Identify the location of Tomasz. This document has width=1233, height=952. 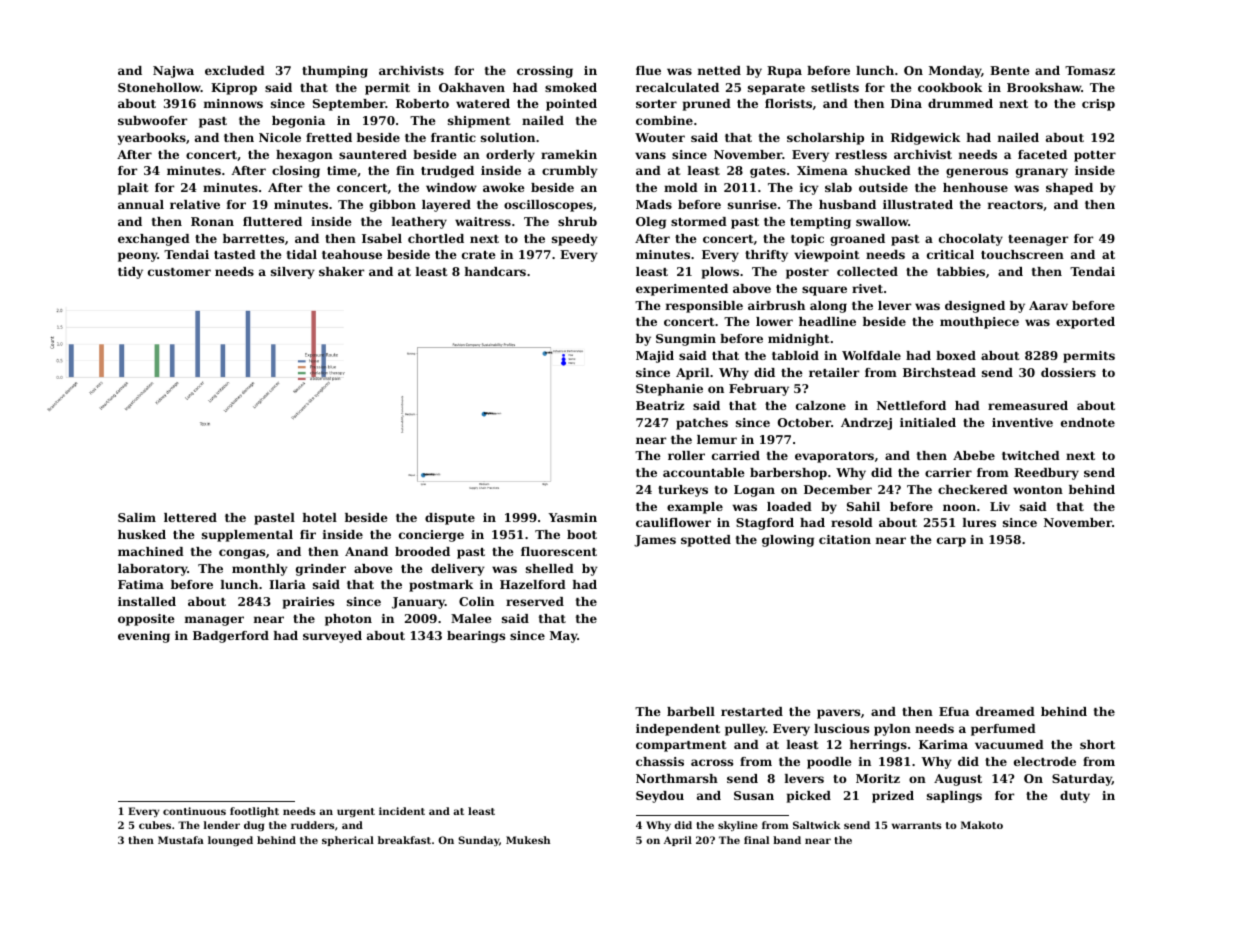
(1090, 70).
